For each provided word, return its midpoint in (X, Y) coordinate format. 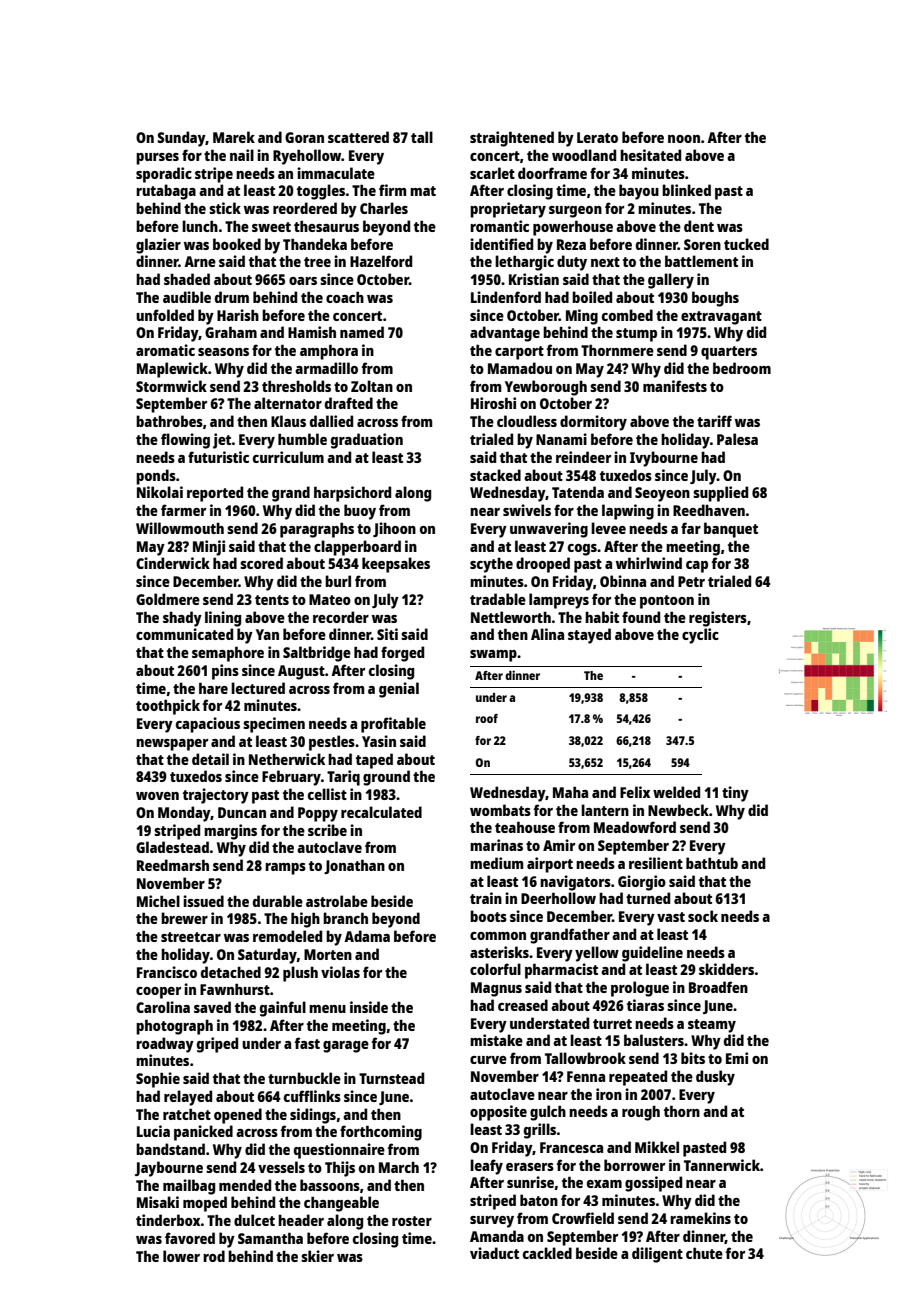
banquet (731, 530)
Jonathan (354, 866)
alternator (288, 403)
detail (210, 759)
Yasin (379, 741)
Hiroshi (493, 403)
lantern (605, 810)
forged (402, 654)
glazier (158, 246)
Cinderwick (173, 563)
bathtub (712, 863)
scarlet (492, 173)
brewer (184, 918)
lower (181, 1256)
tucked (746, 244)
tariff (714, 421)
